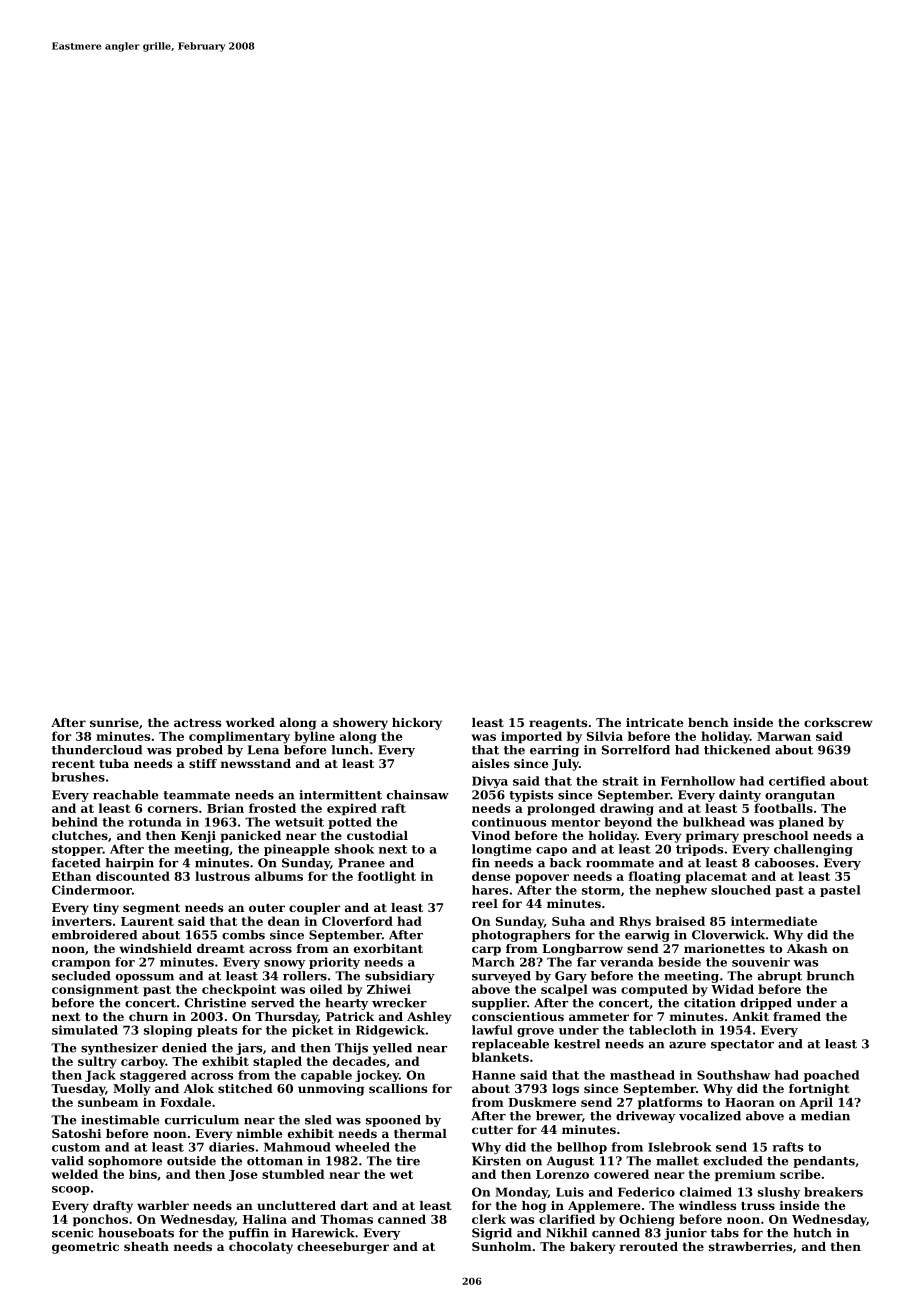 The width and height of the screenshot is (924, 1308). Describe the element at coordinates (699, 850) in the screenshot. I see `tripods` at that location.
